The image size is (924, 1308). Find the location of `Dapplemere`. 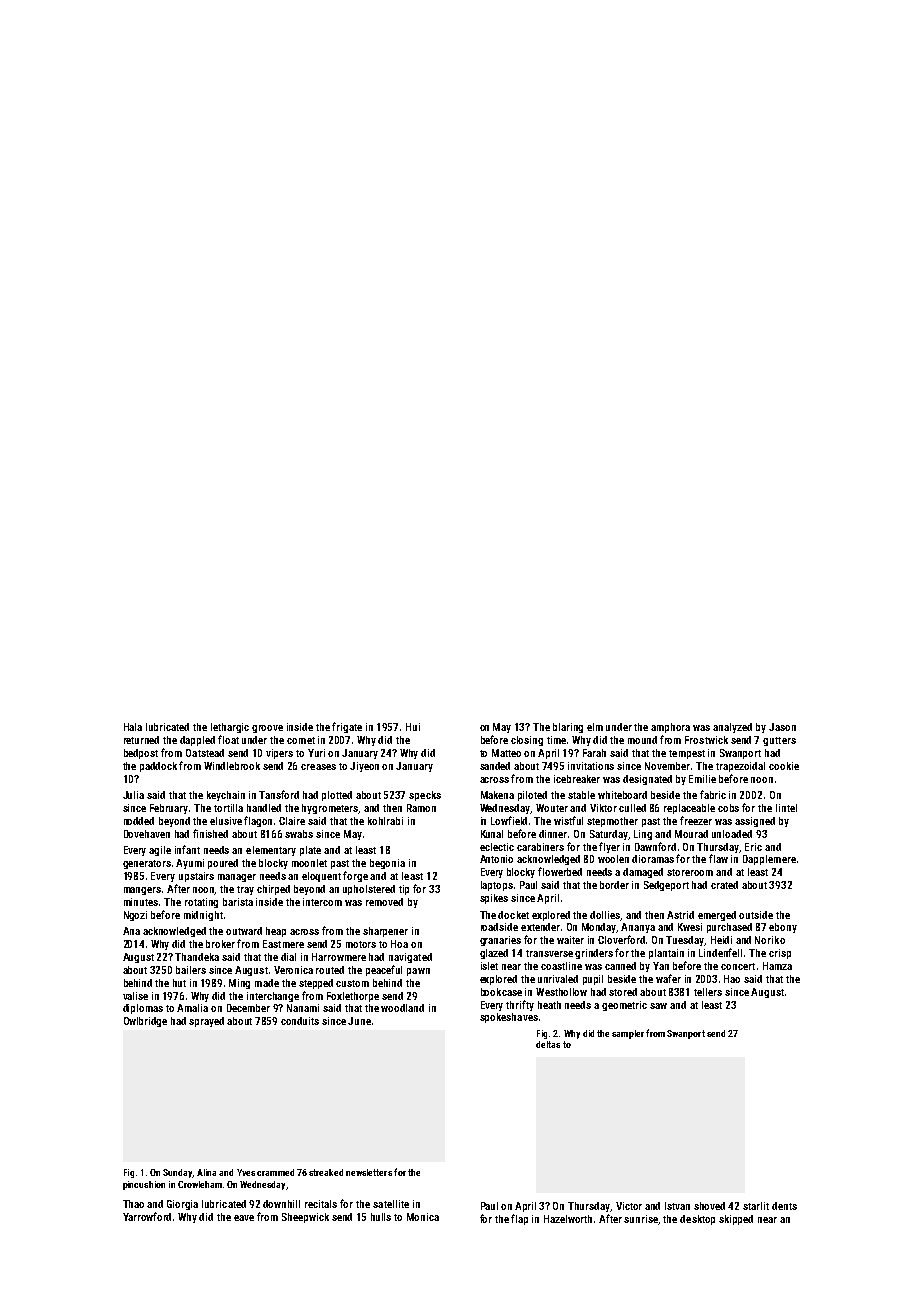

Dapplemere is located at coordinates (769, 860).
